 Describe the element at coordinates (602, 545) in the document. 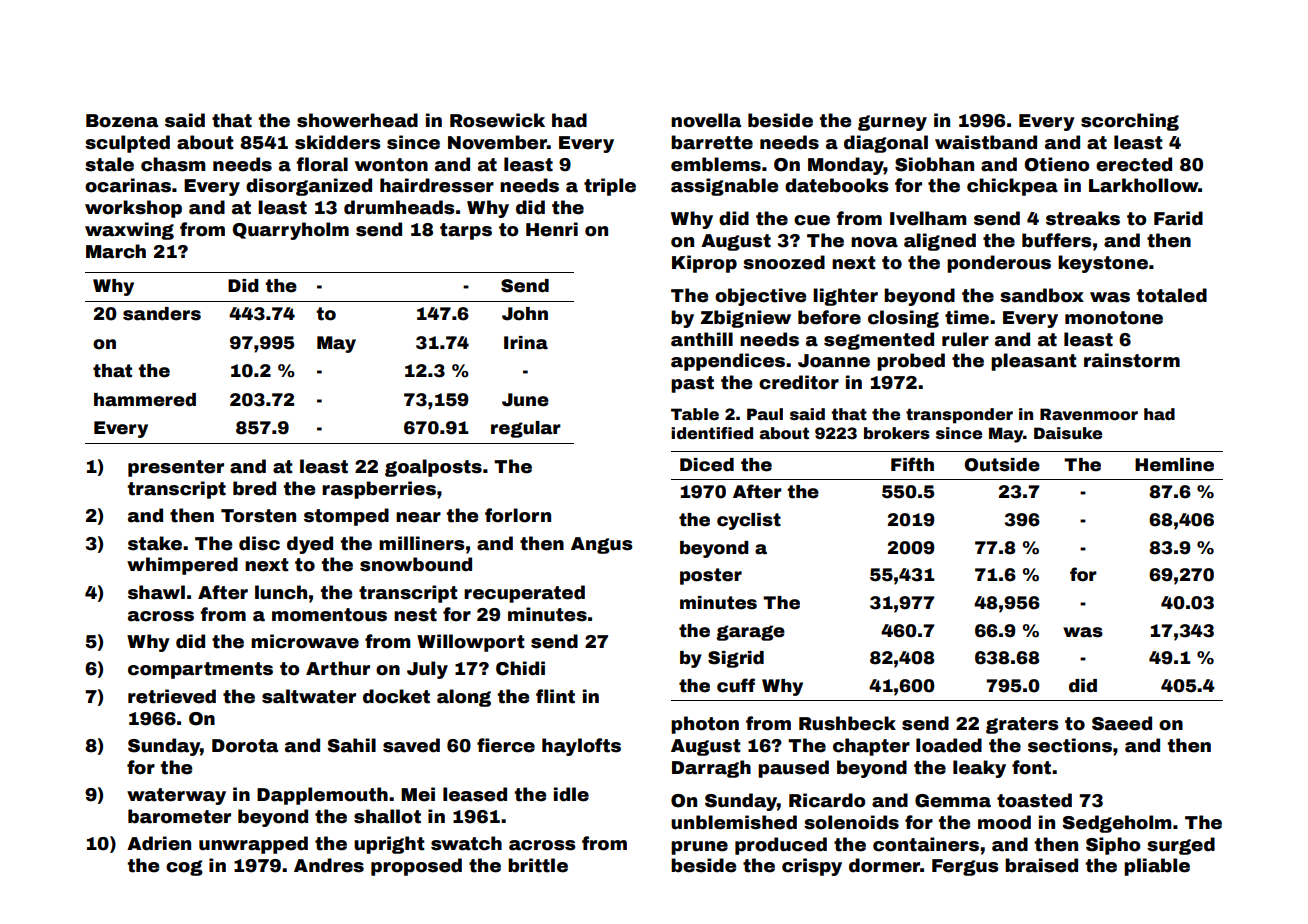

I see `Angus` at that location.
